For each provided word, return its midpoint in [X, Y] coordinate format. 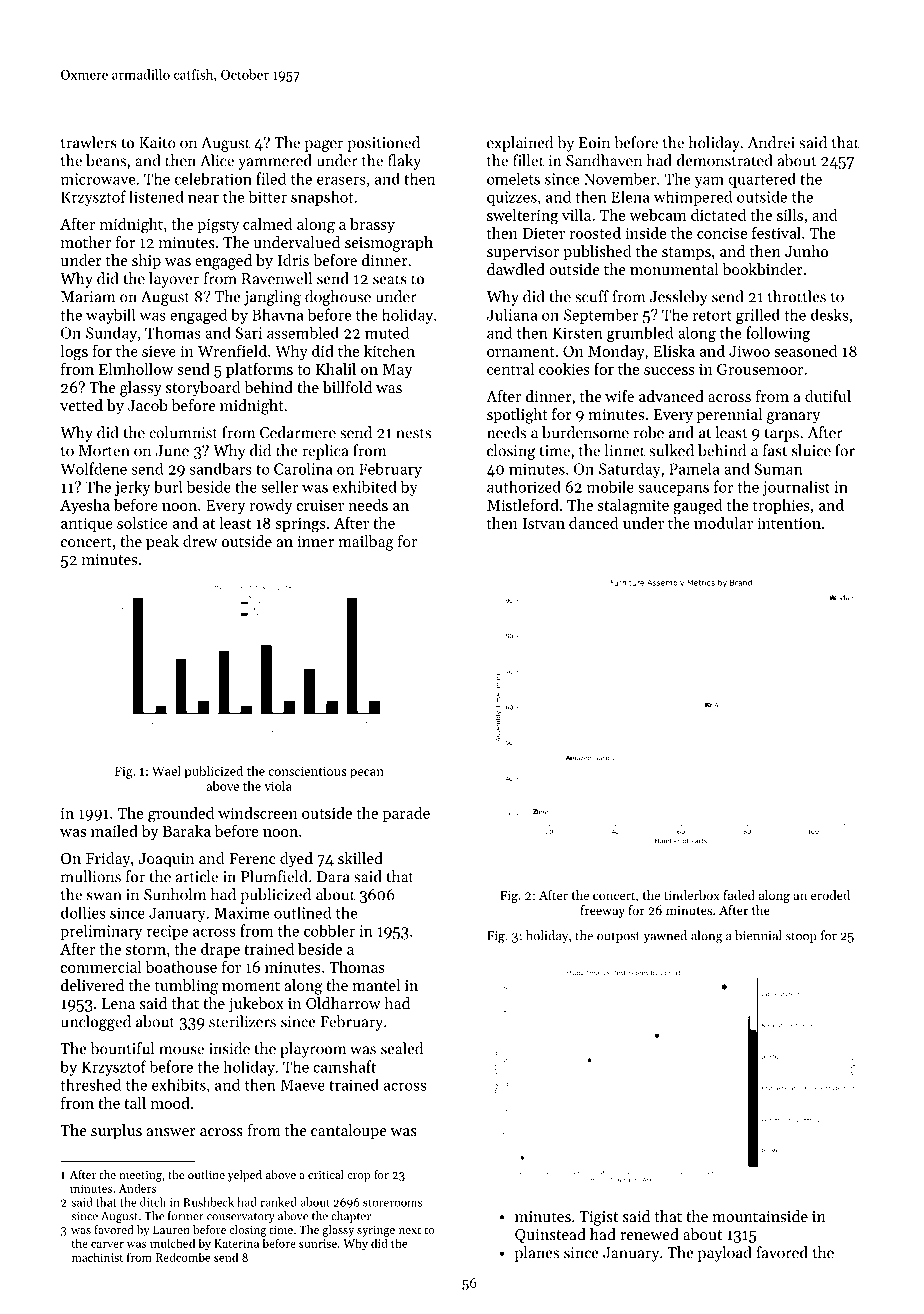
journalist [796, 488]
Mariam [88, 297]
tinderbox [692, 895]
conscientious [307, 771]
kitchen [389, 351]
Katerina [236, 1243]
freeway [602, 911]
